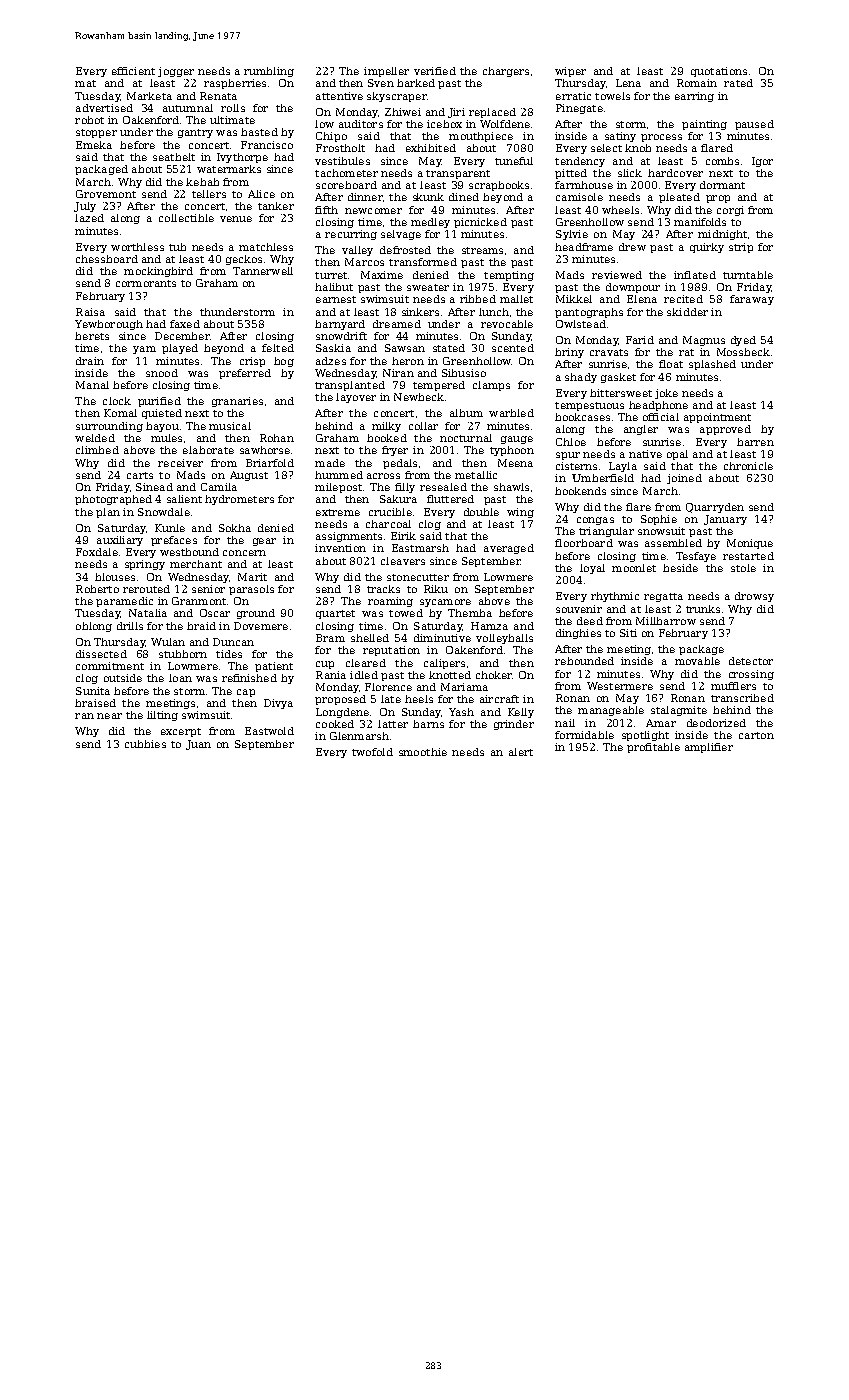  Describe the element at coordinates (423, 752) in the page. I see `smoothie` at that location.
